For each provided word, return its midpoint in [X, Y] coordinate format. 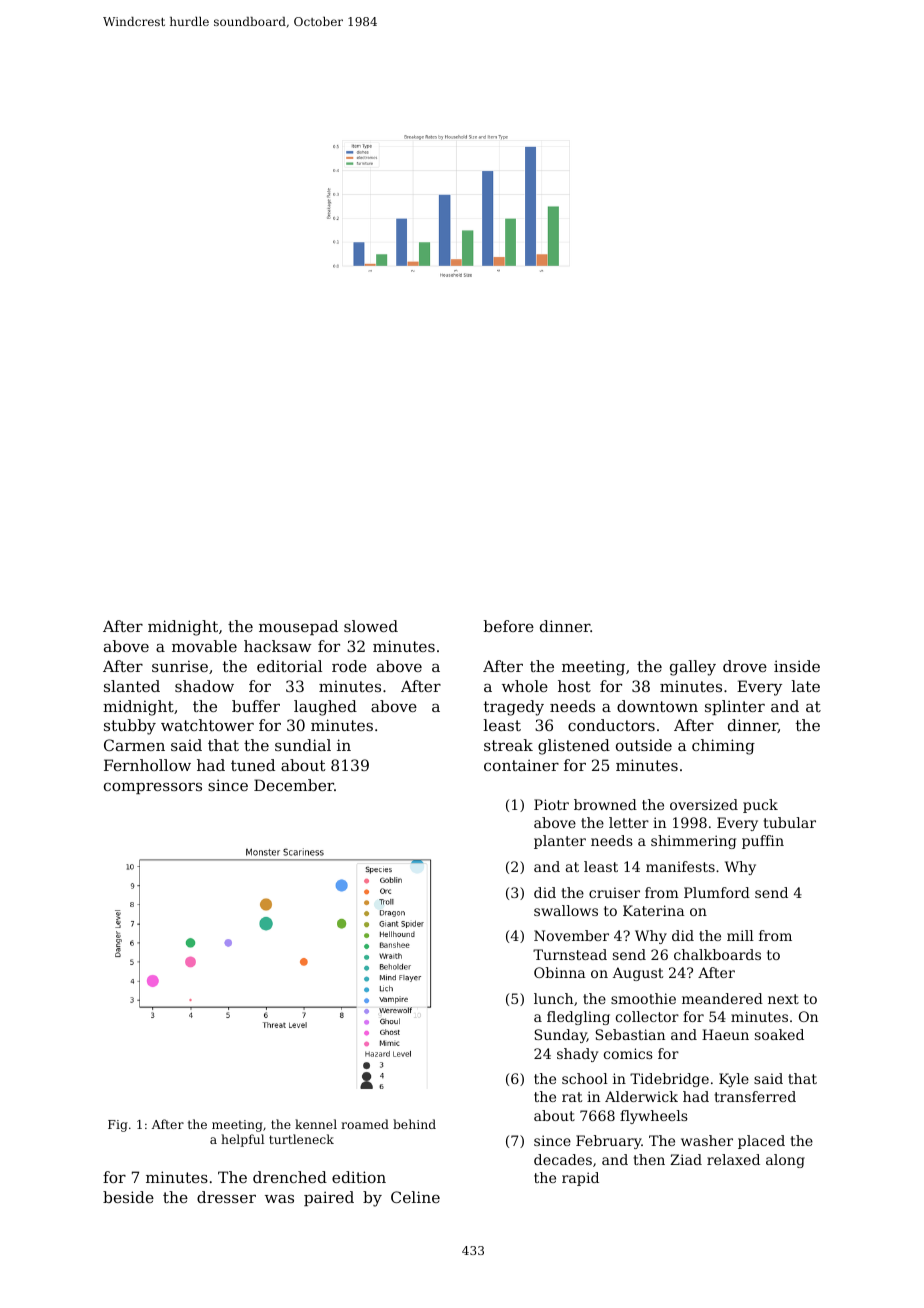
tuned [253, 765]
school [585, 1078]
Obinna [560, 972]
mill [740, 935]
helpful [242, 1140]
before [509, 626]
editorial [289, 666]
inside [797, 666]
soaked [779, 1034]
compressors [153, 788]
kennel [316, 1124]
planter [560, 842]
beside [128, 1197]
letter [629, 822]
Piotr [551, 804]
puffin [763, 842]
